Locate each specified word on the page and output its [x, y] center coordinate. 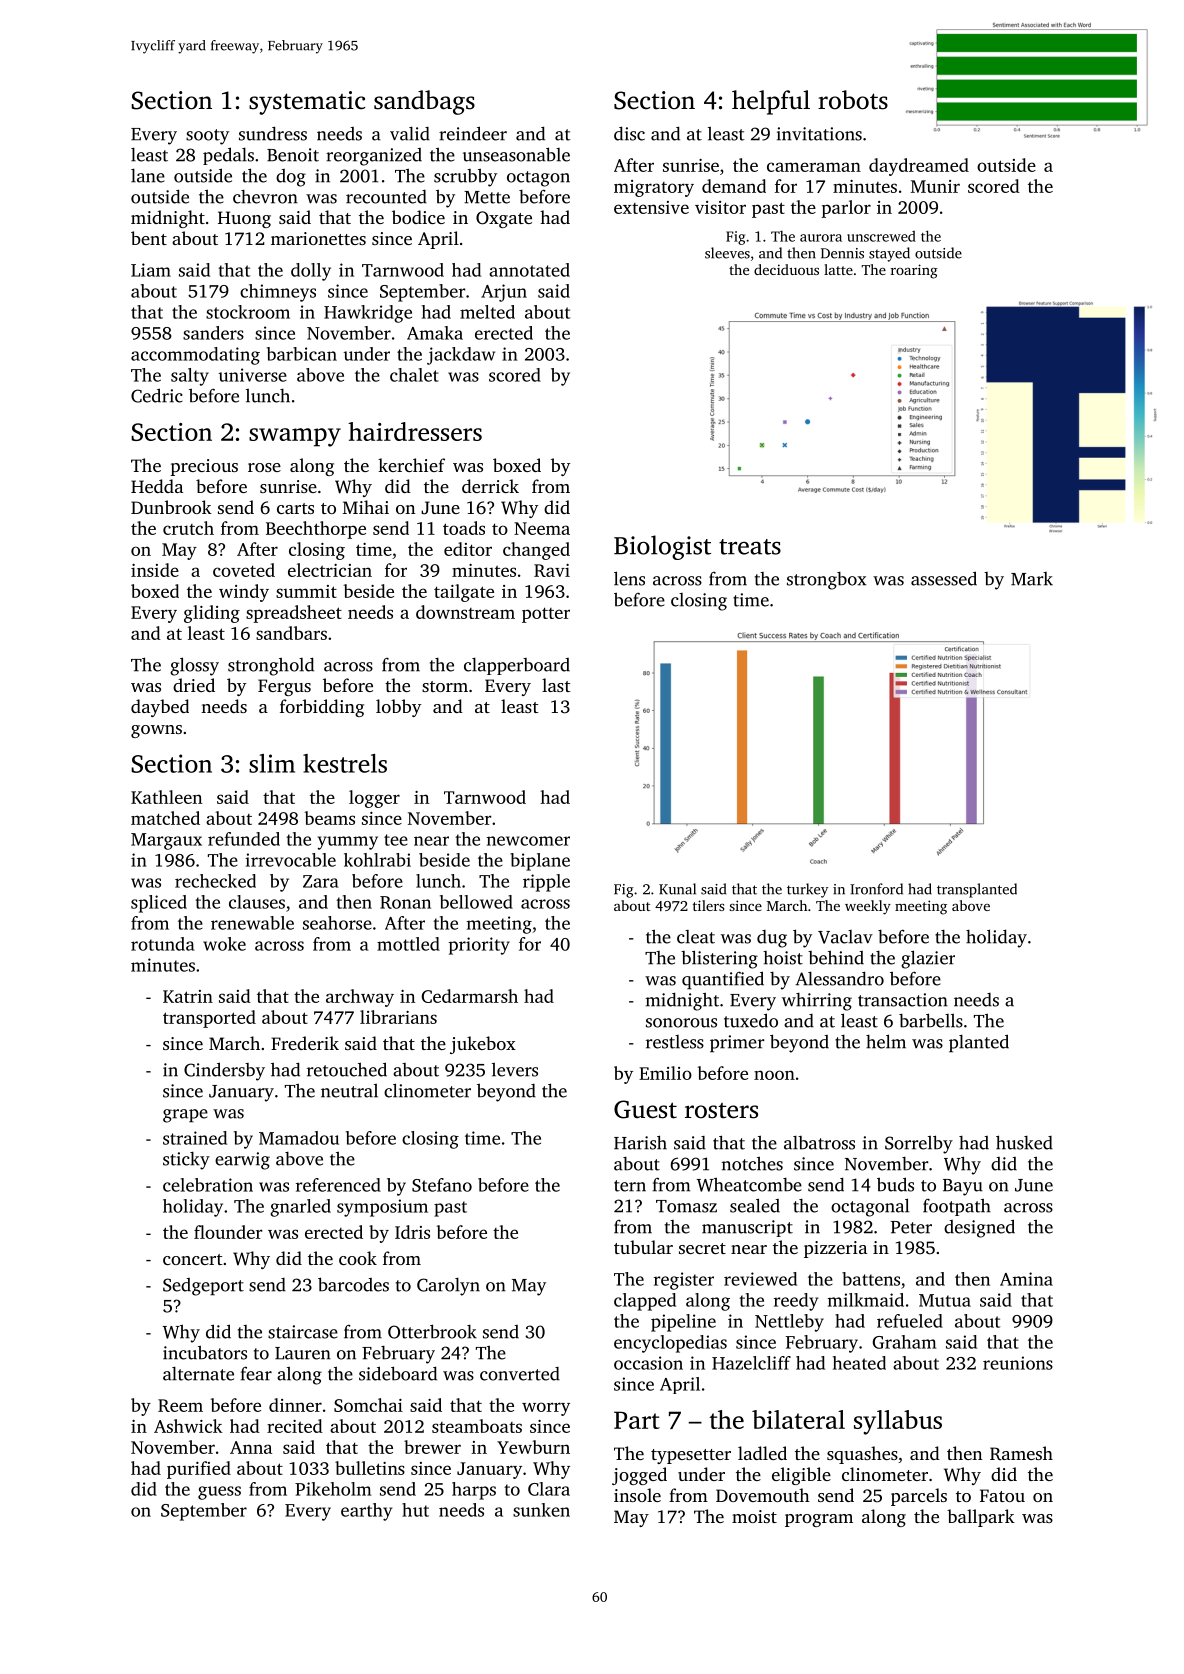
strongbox [826, 581]
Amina [1026, 1279]
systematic [307, 103]
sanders [213, 333]
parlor [846, 209]
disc [629, 133]
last [556, 685]
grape [185, 1116]
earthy [366, 1512]
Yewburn [533, 1447]
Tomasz [686, 1206]
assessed [944, 578]
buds [895, 1184]
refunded [244, 839]
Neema [542, 528]
